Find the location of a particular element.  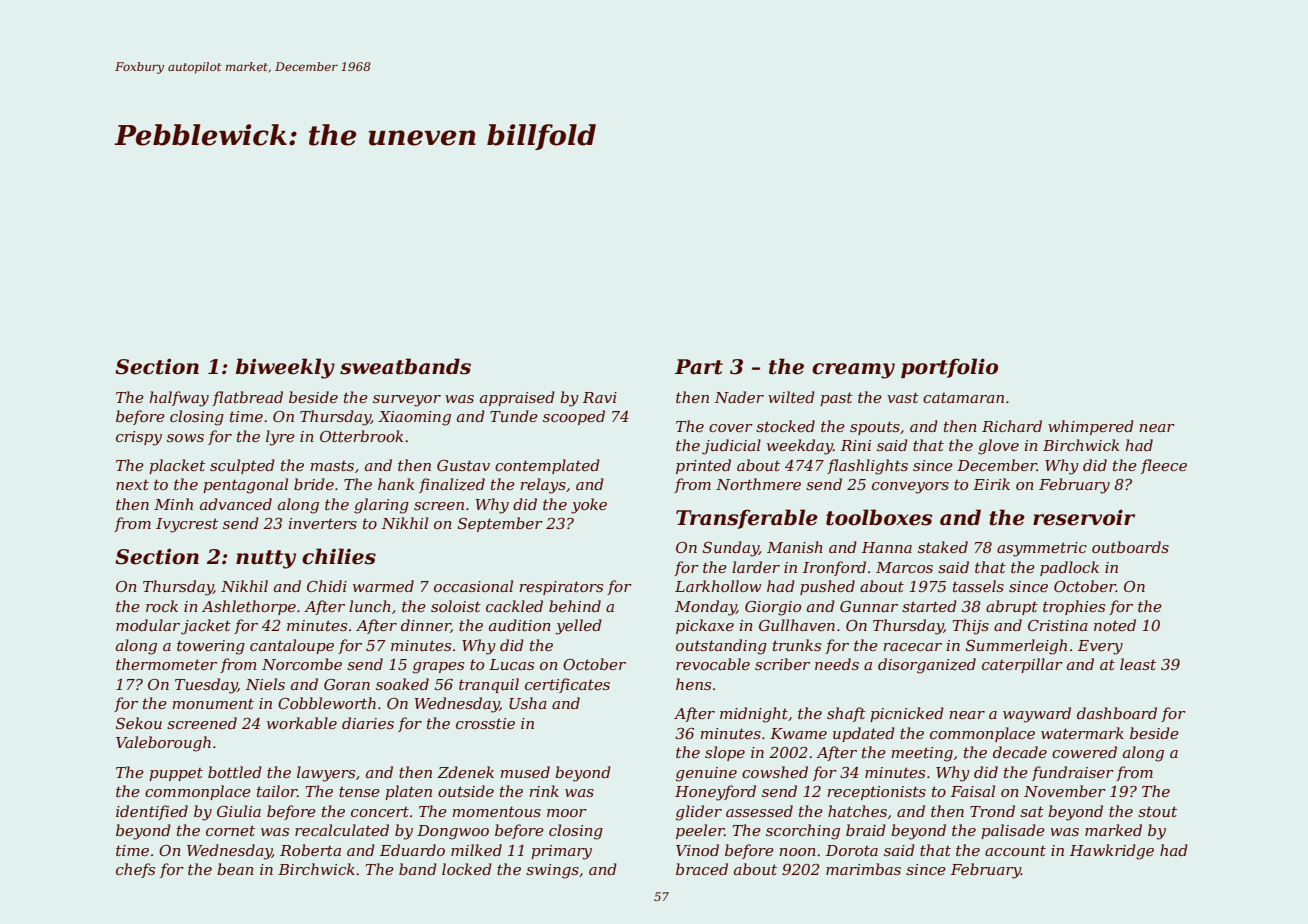

pickaxe is located at coordinates (705, 626).
